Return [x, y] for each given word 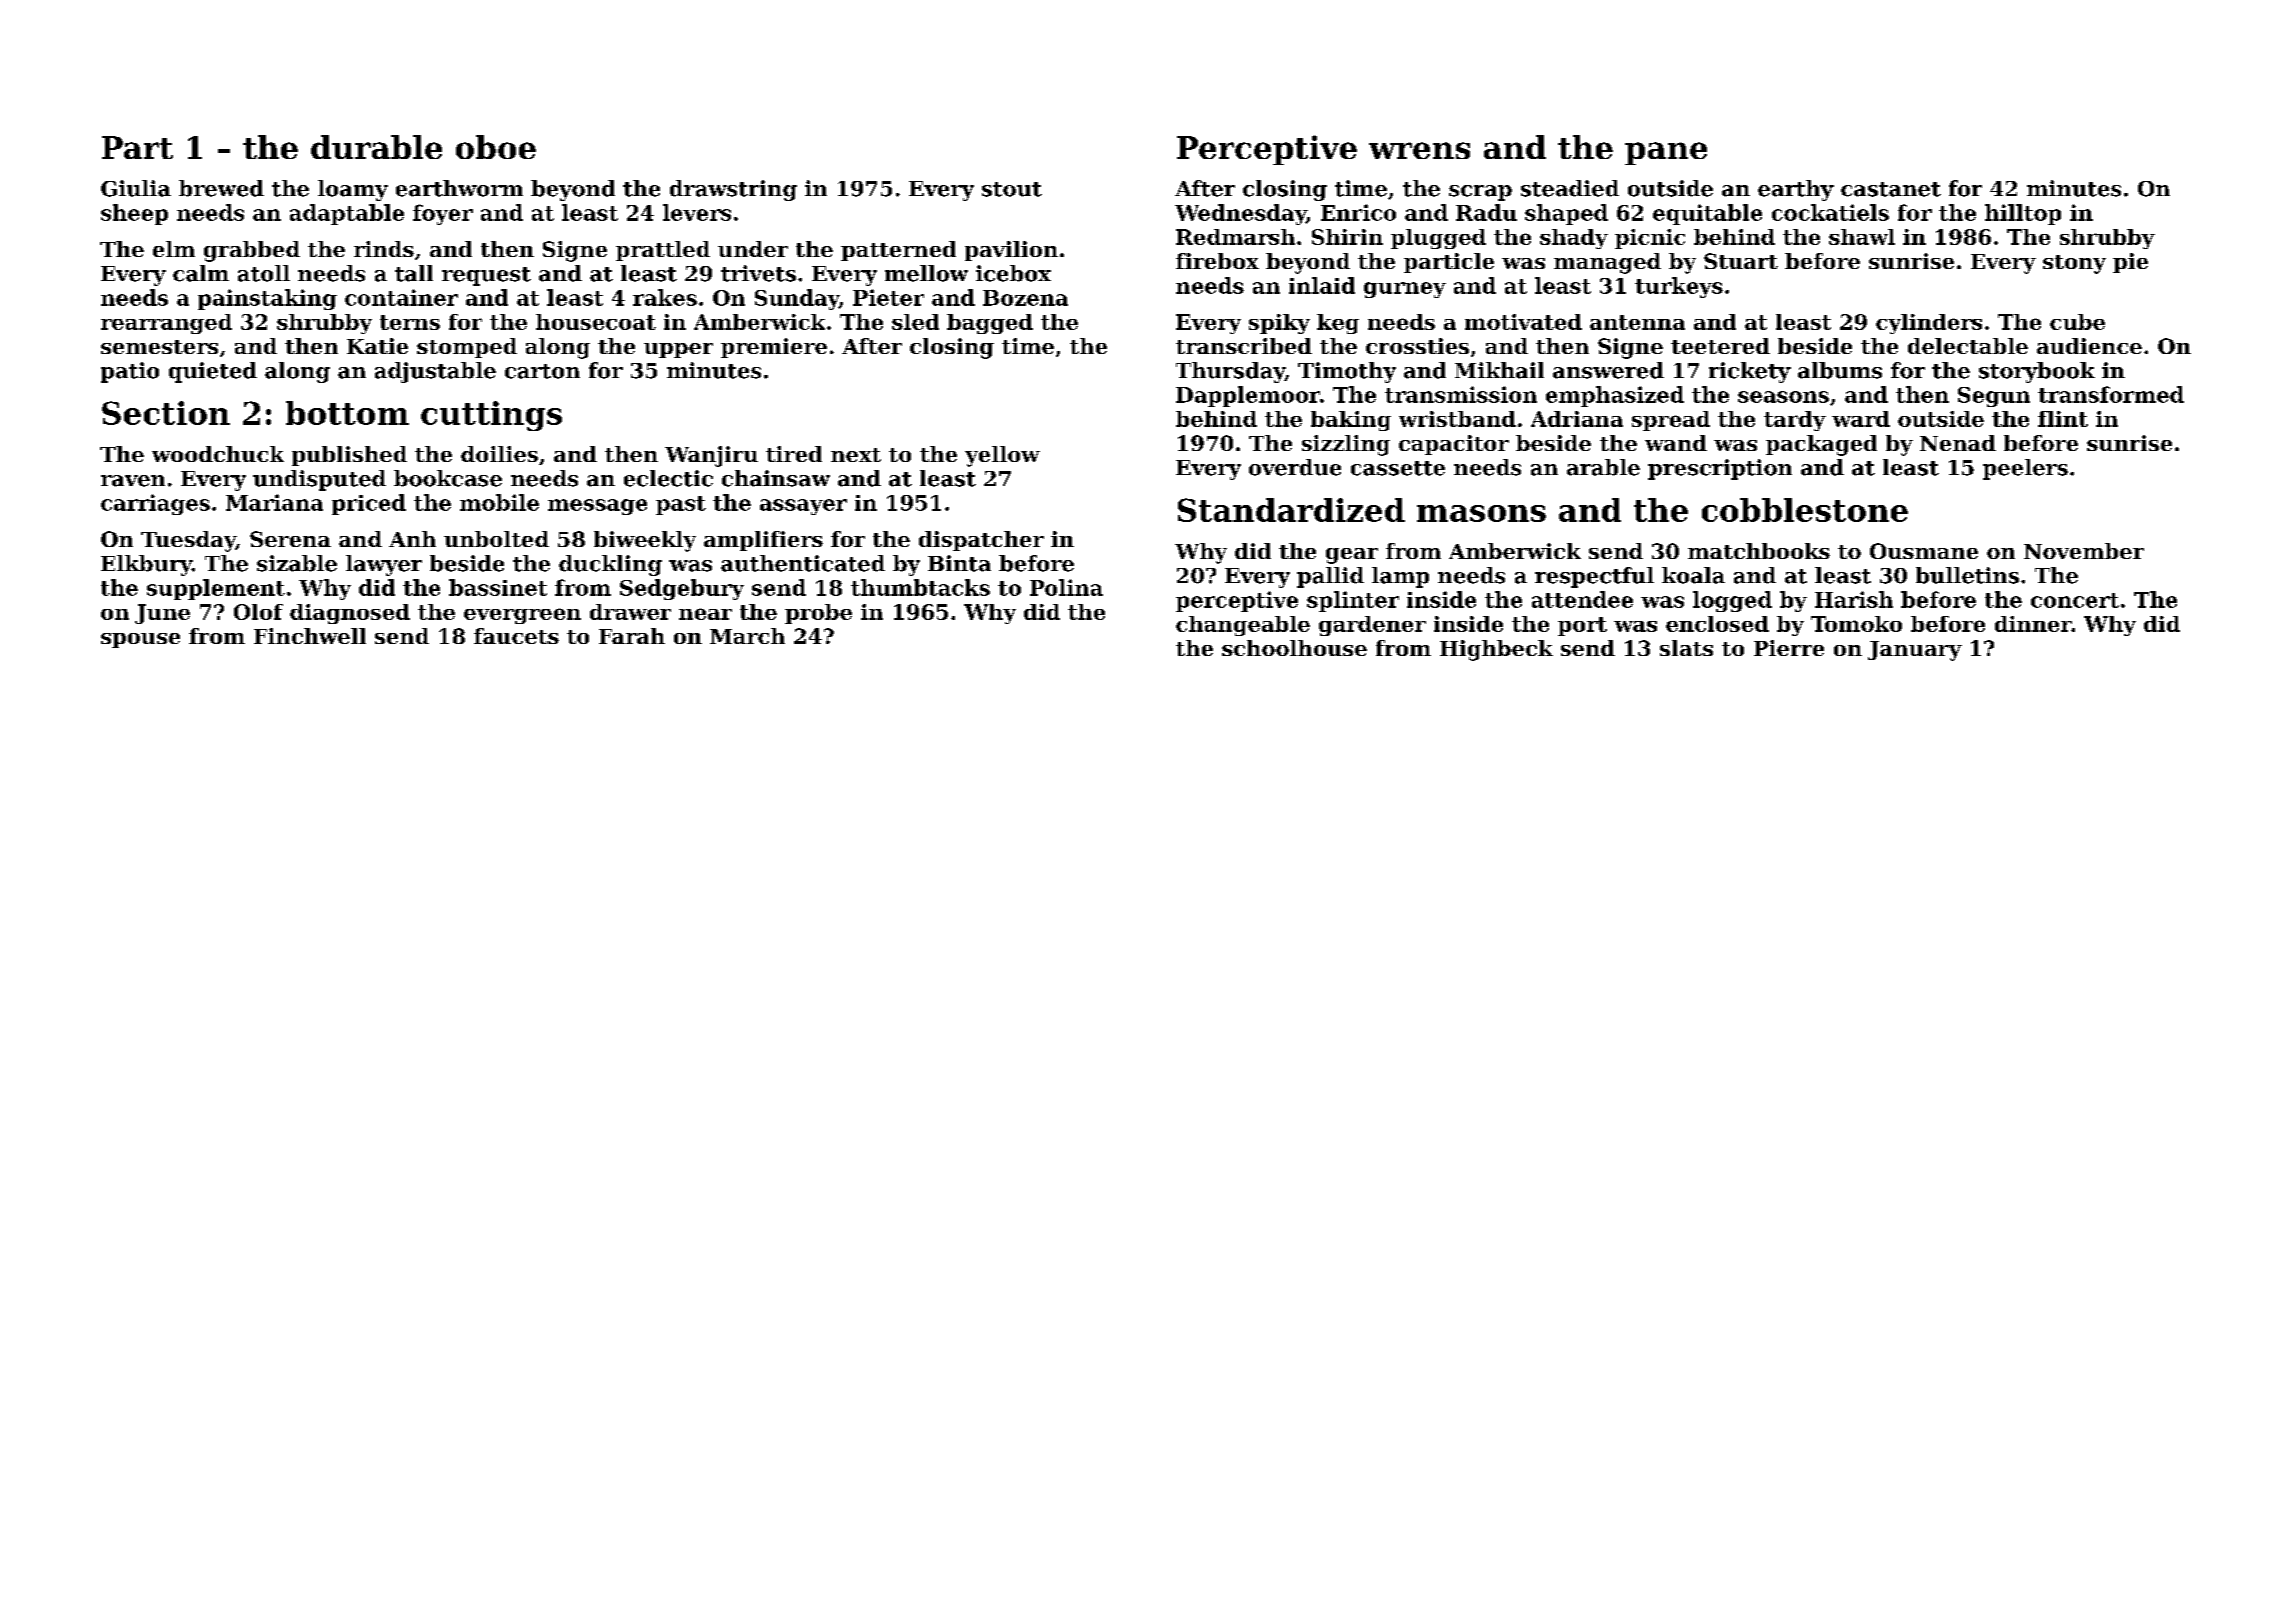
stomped [467, 348]
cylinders [1929, 324]
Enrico [1358, 212]
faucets [516, 636]
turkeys [1679, 287]
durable [376, 147]
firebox [1217, 261]
